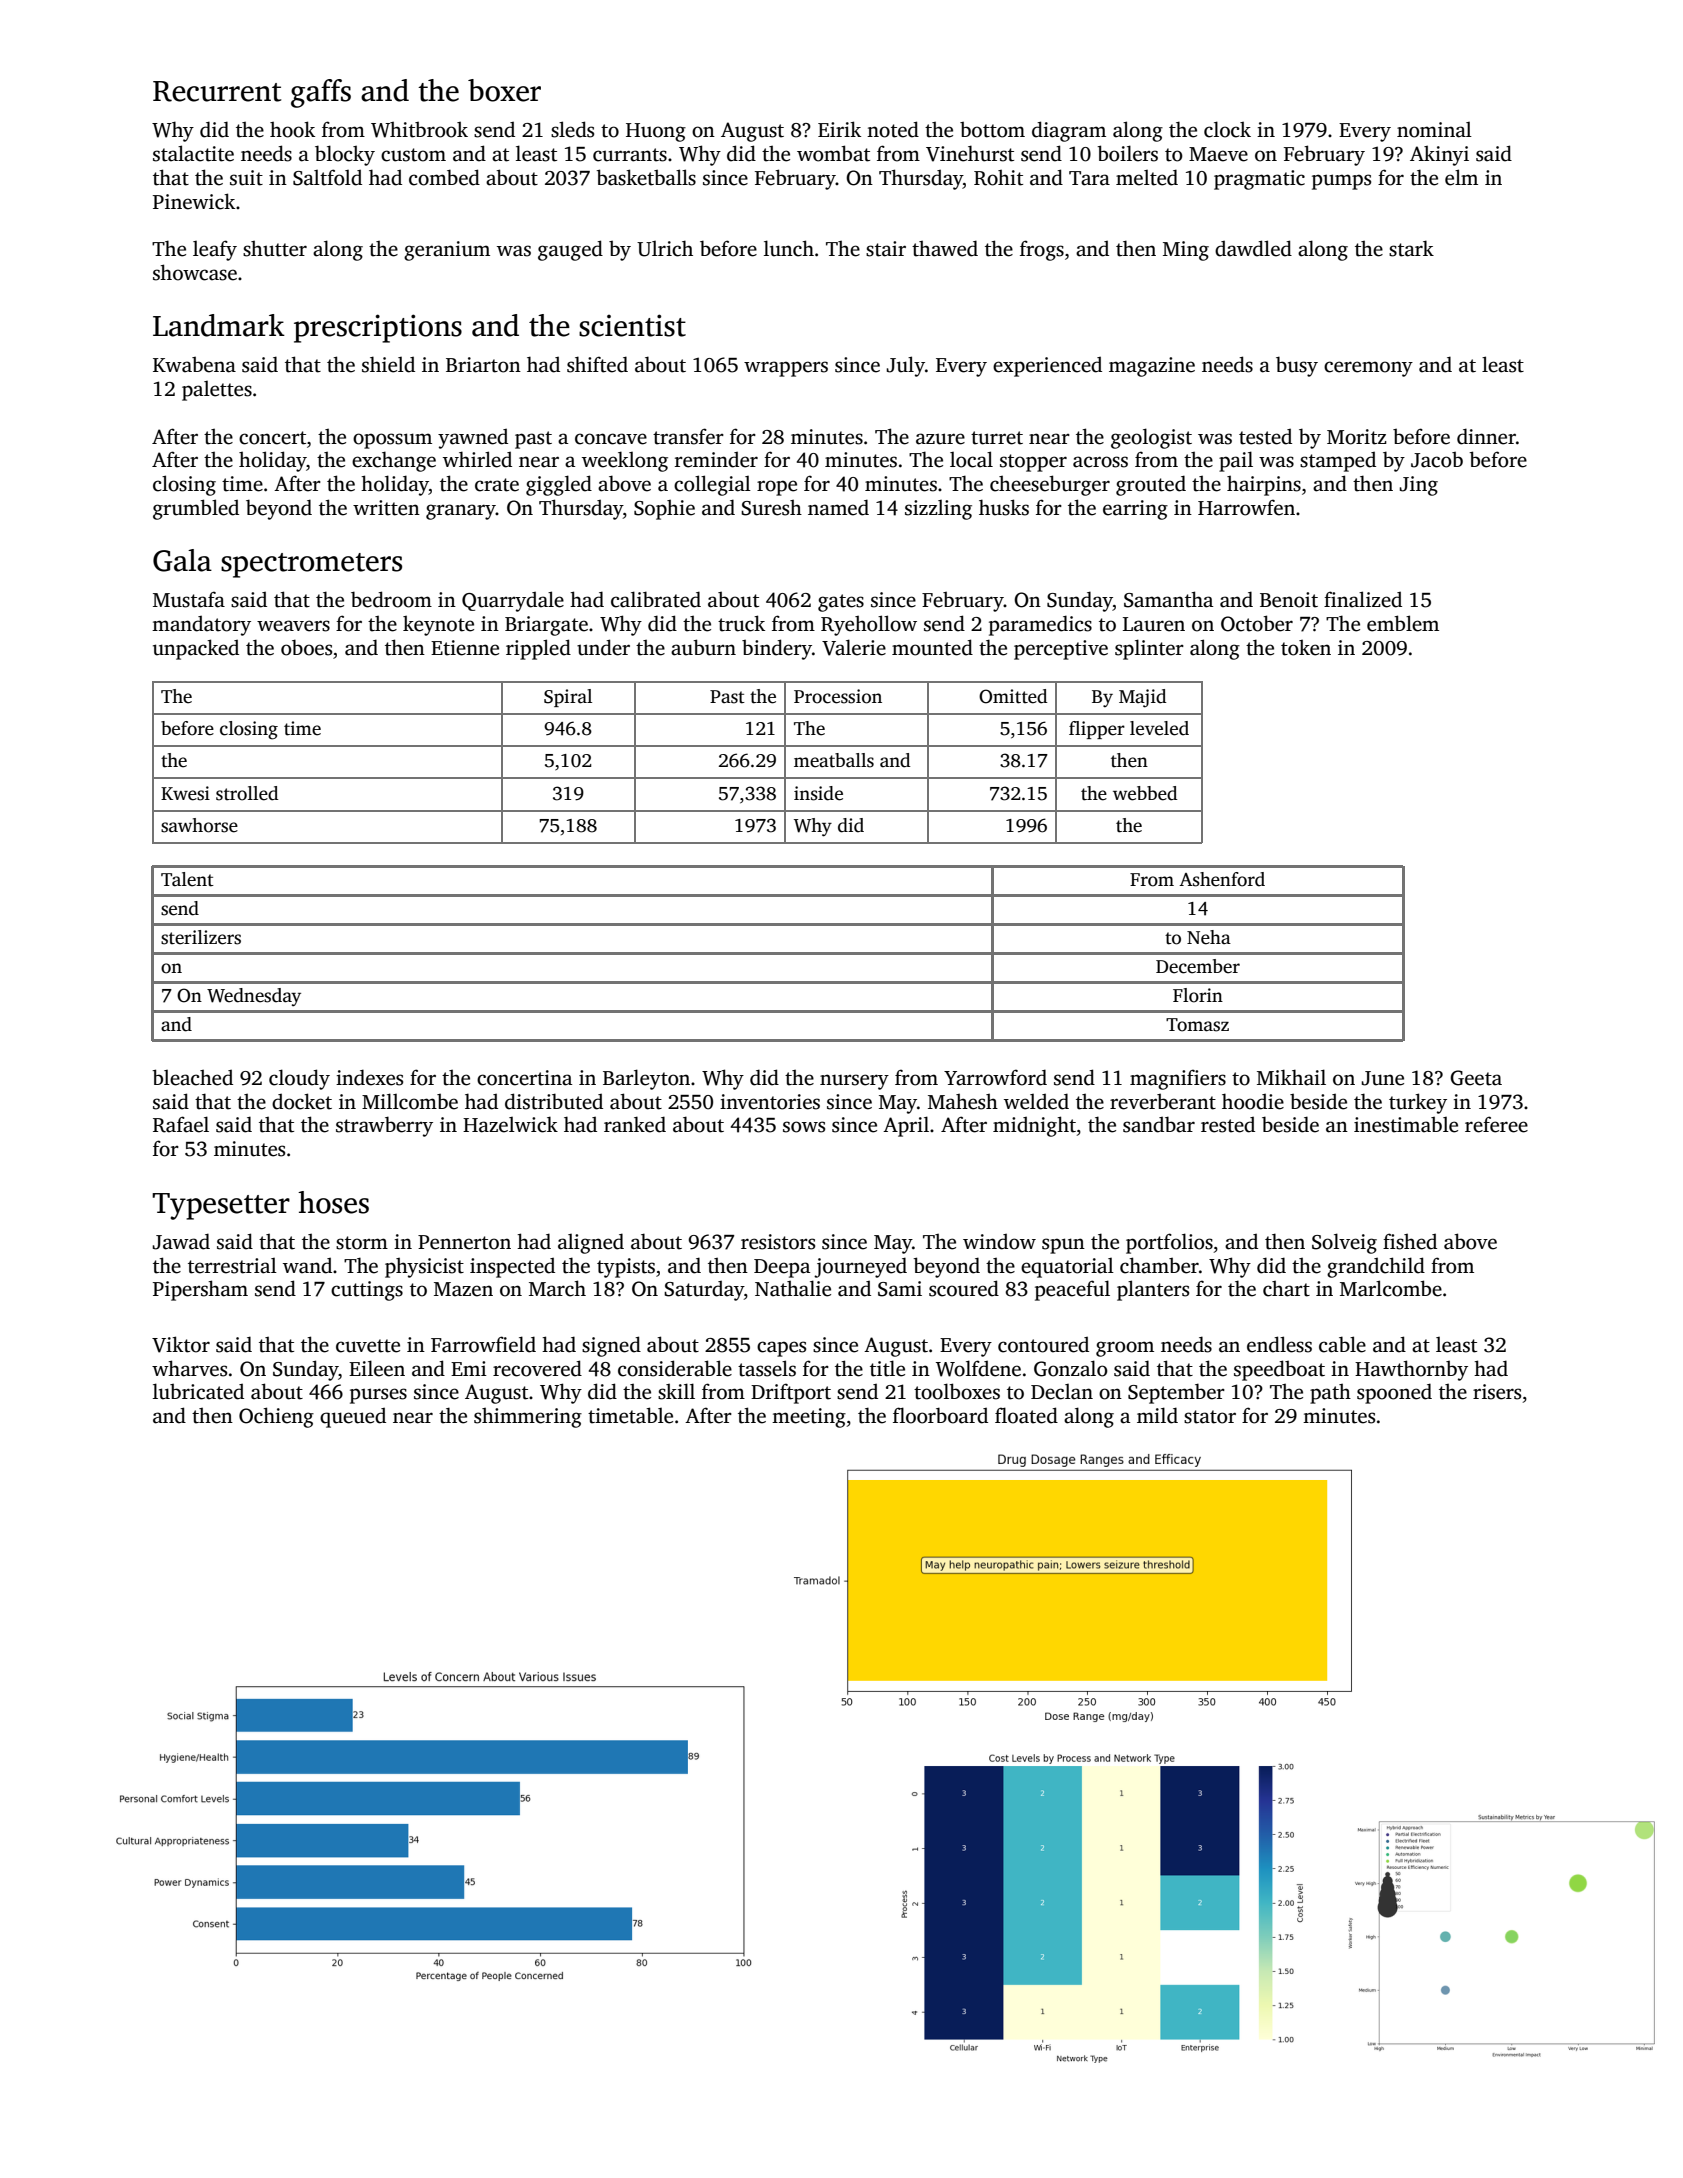  I want to click on Geeta, so click(1476, 1078).
